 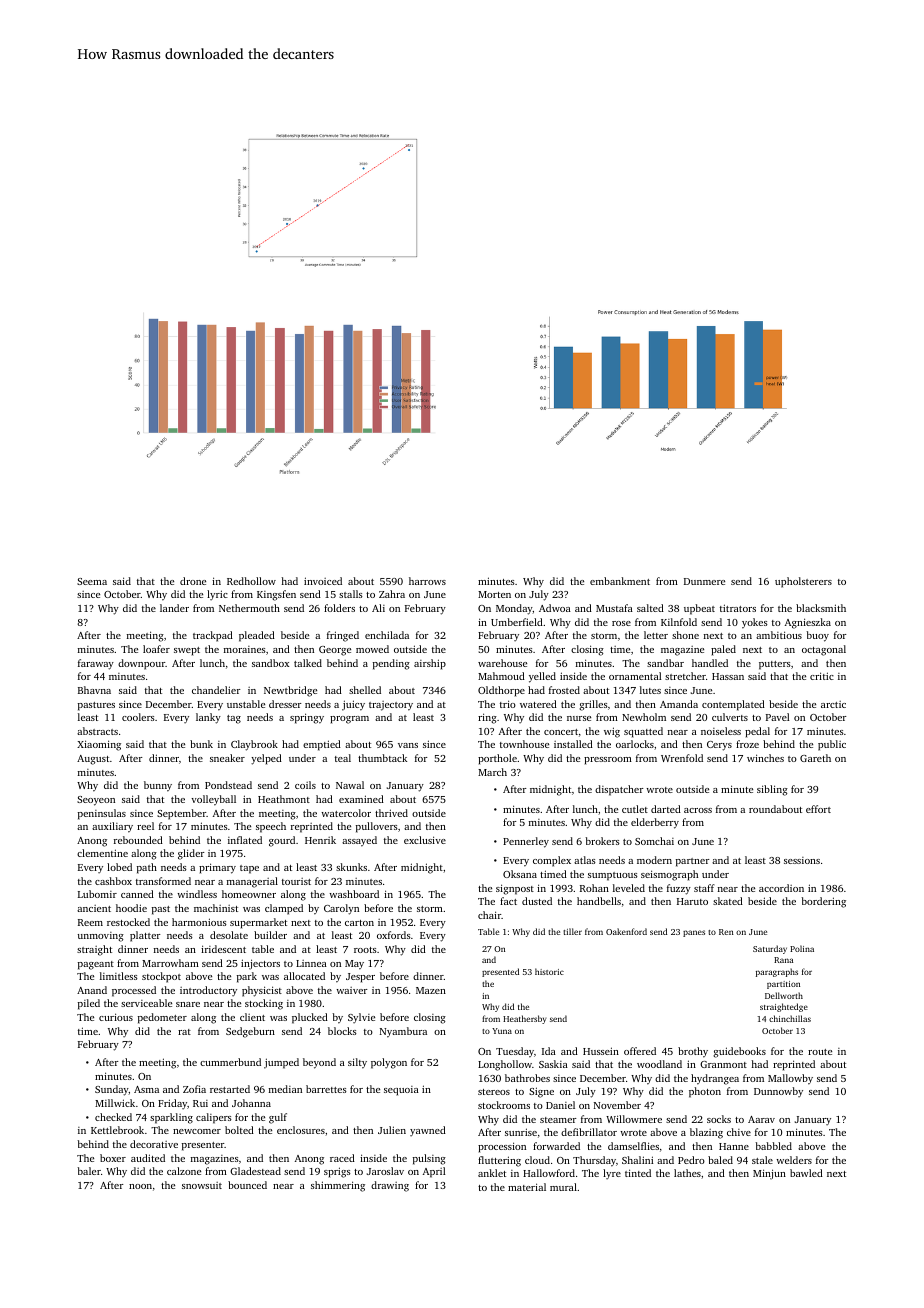 What do you see at coordinates (728, 676) in the document?
I see `Hassan` at bounding box center [728, 676].
